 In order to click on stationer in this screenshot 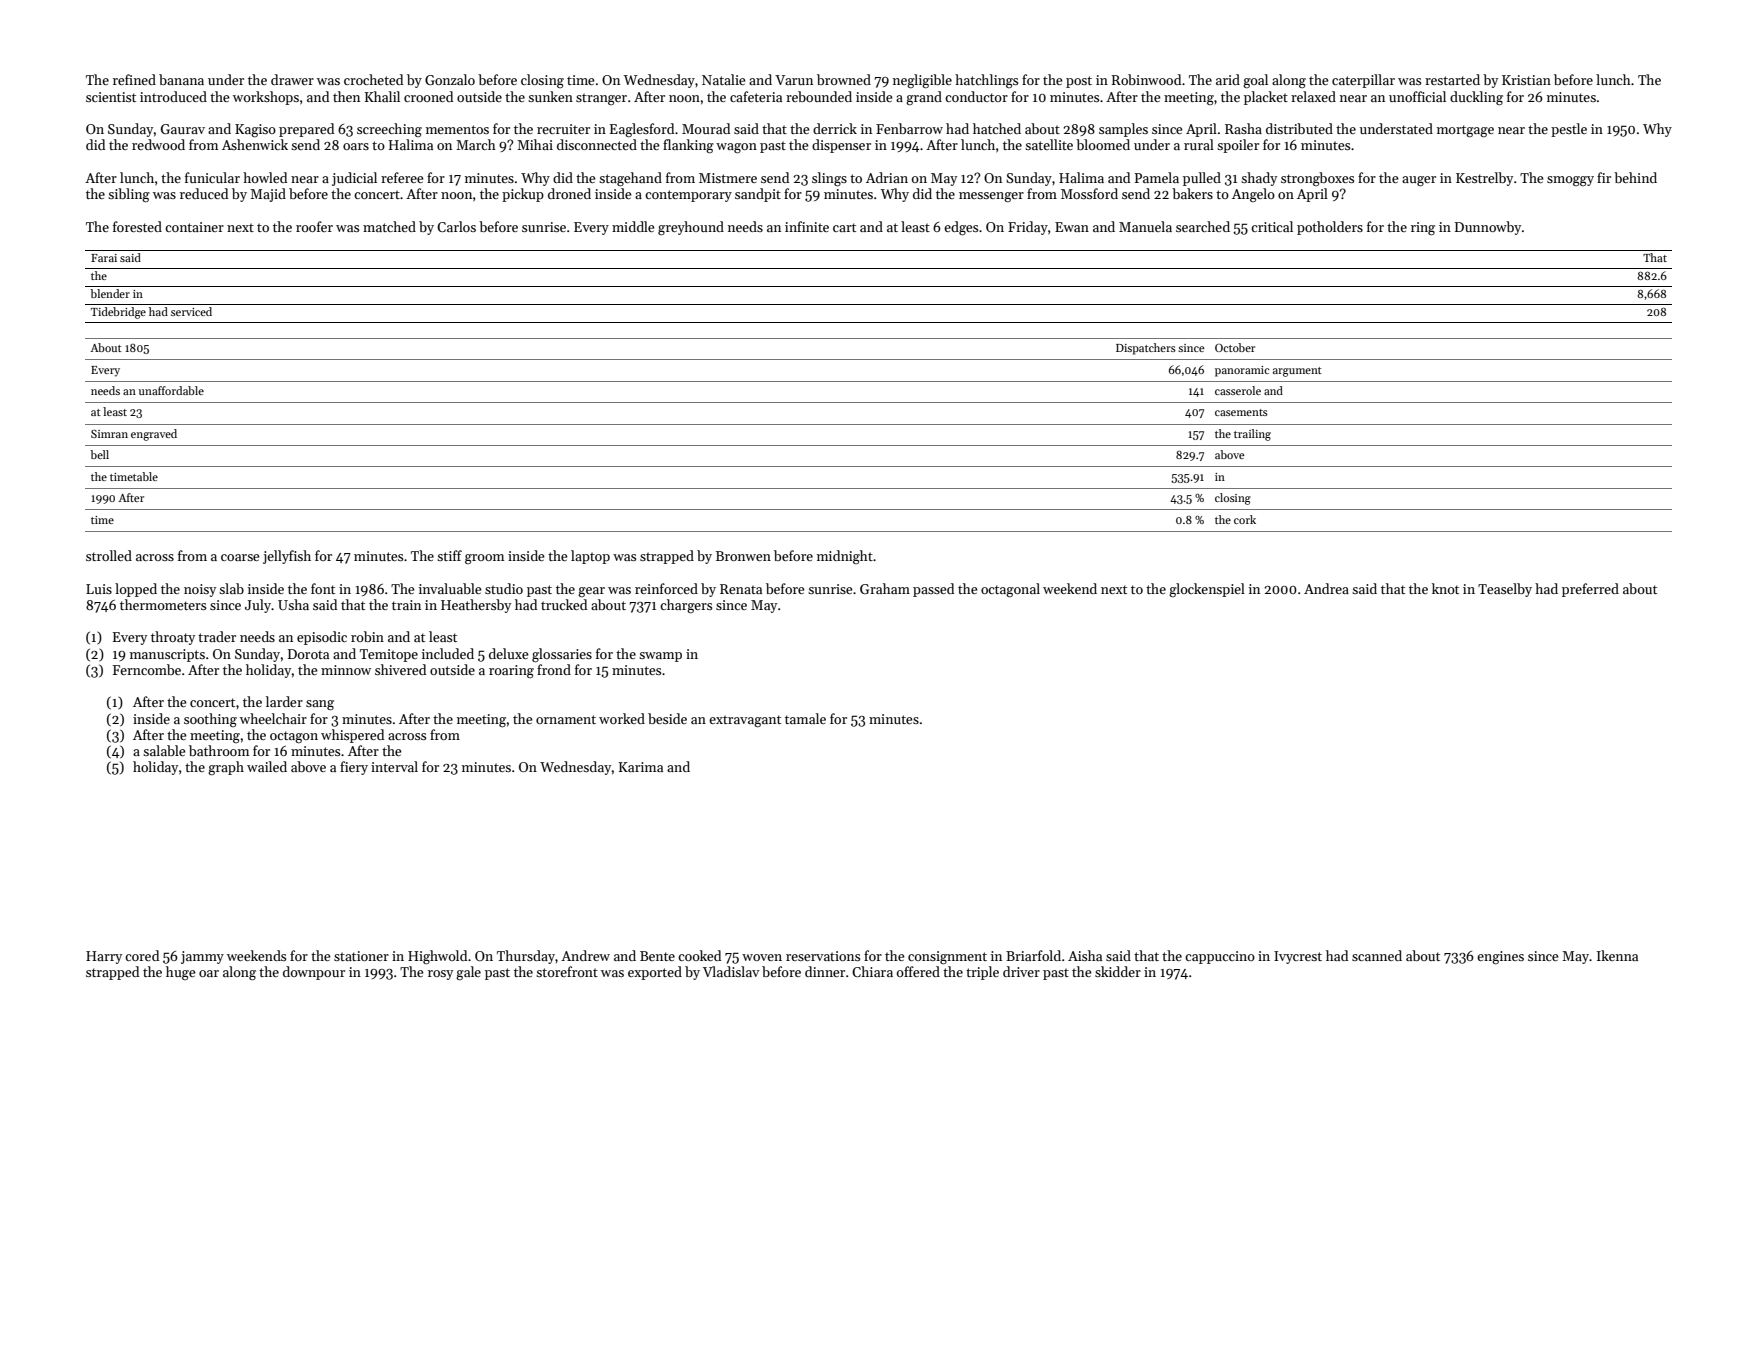, I will do `click(361, 956)`.
